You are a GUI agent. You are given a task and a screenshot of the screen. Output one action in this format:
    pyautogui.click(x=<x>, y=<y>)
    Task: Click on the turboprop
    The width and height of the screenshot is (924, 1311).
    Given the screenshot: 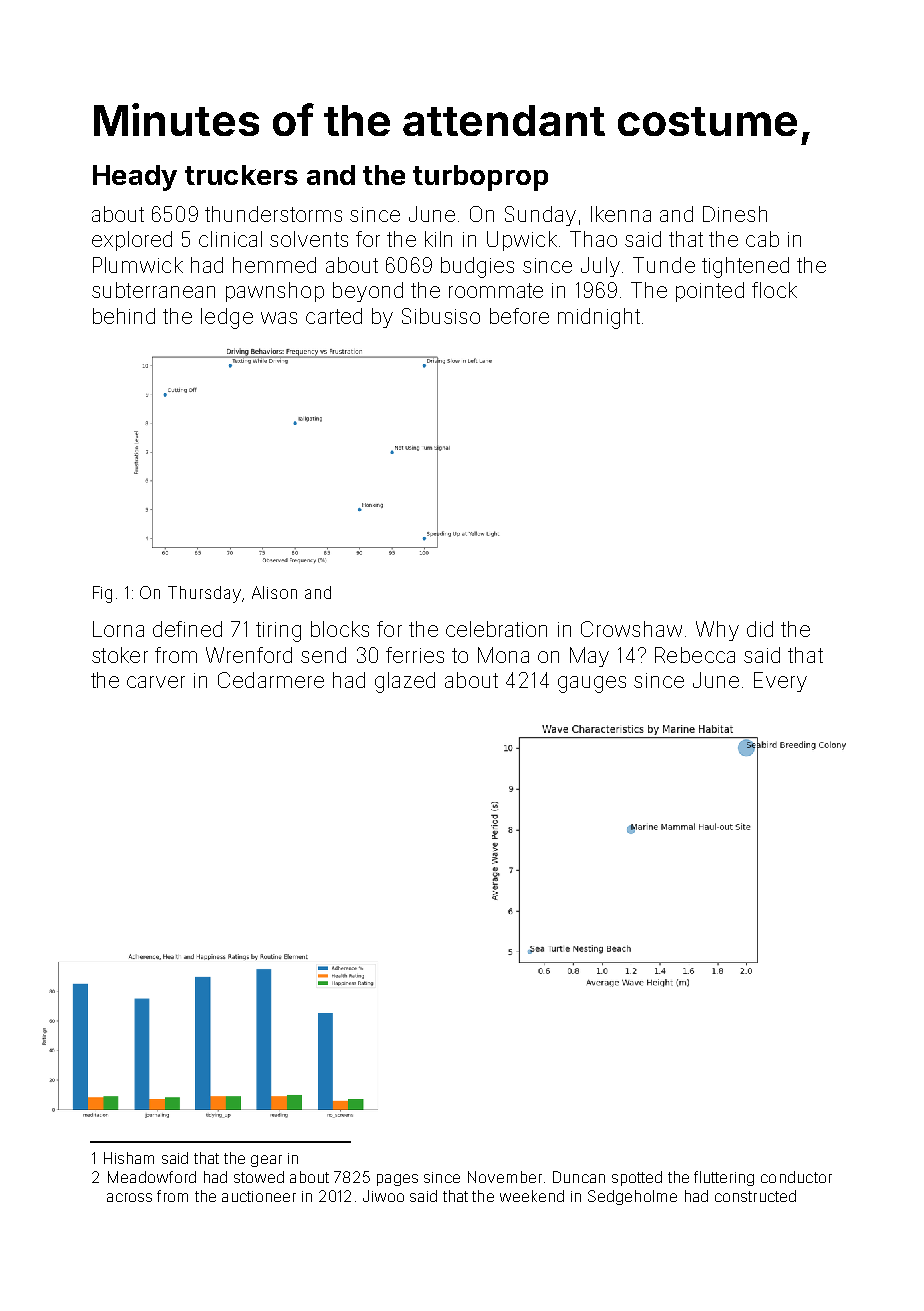 What is the action you would take?
    pyautogui.click(x=480, y=178)
